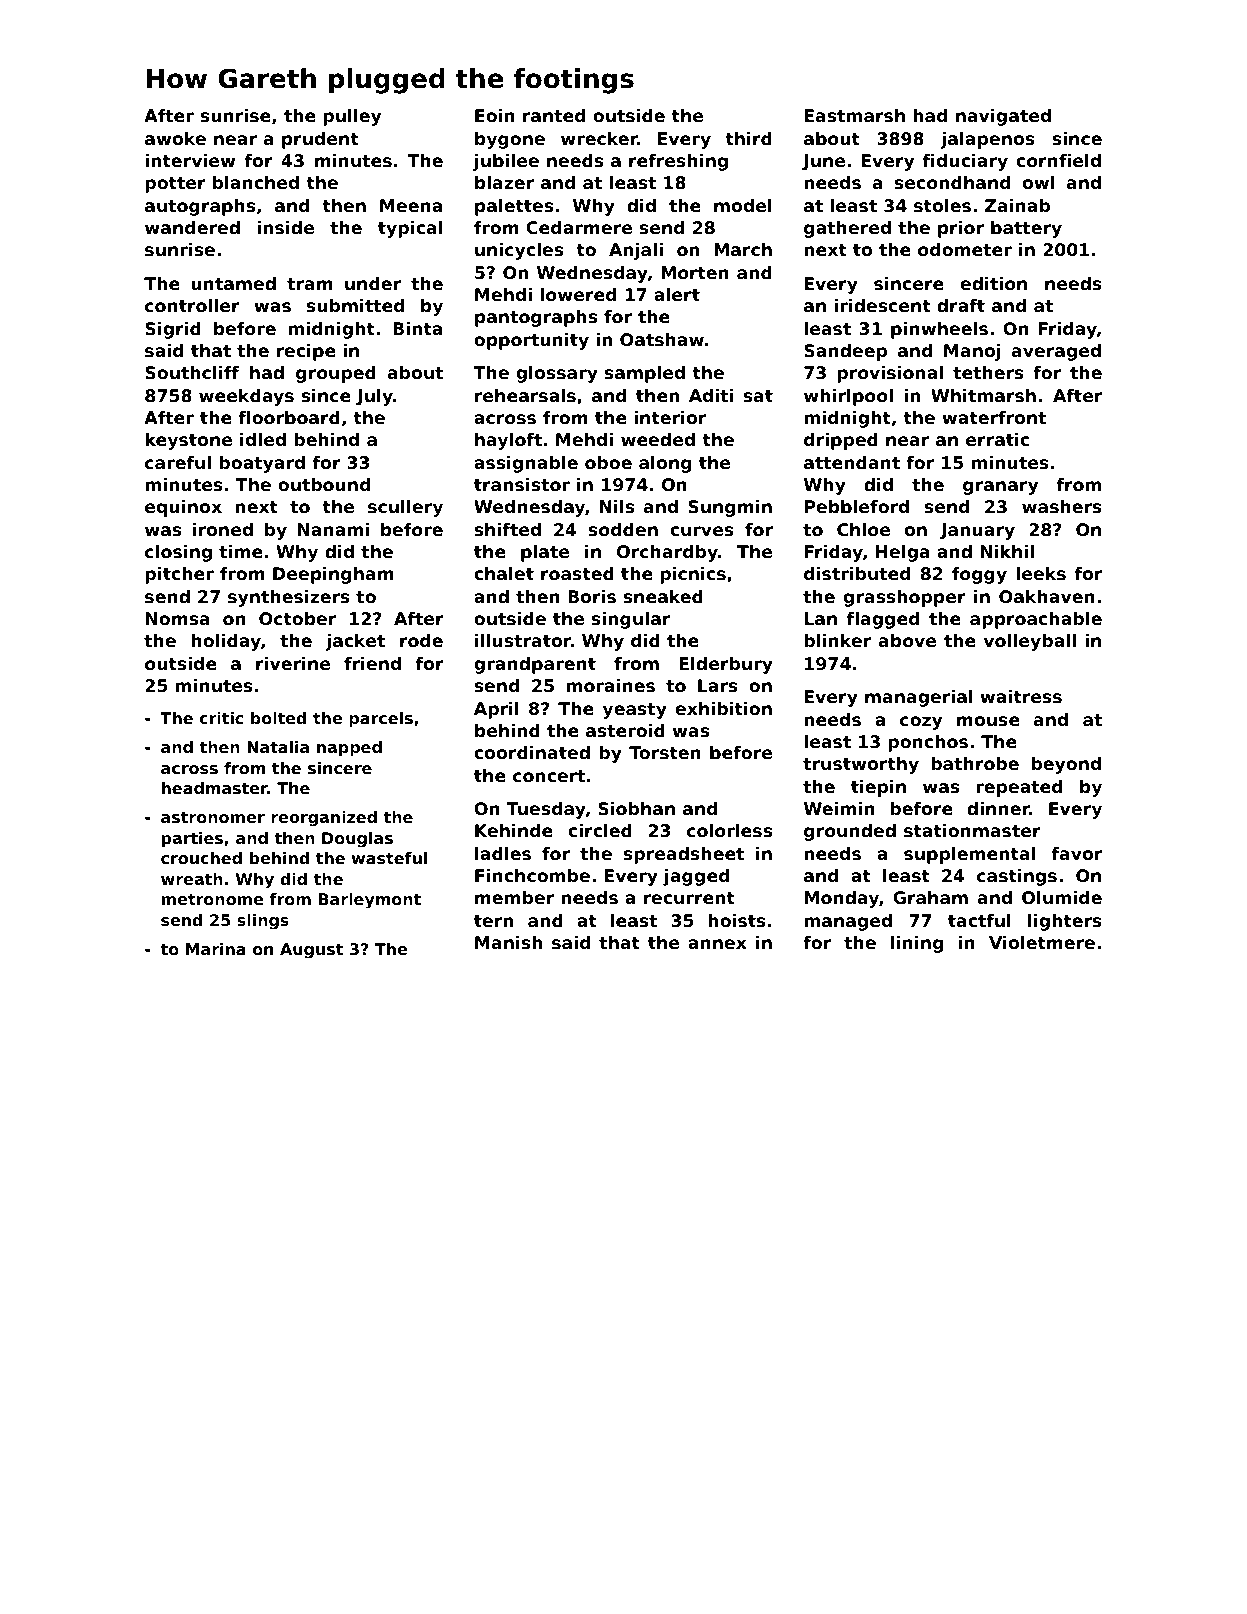 This screenshot has height=1614, width=1247. Describe the element at coordinates (977, 531) in the screenshot. I see `January` at that location.
